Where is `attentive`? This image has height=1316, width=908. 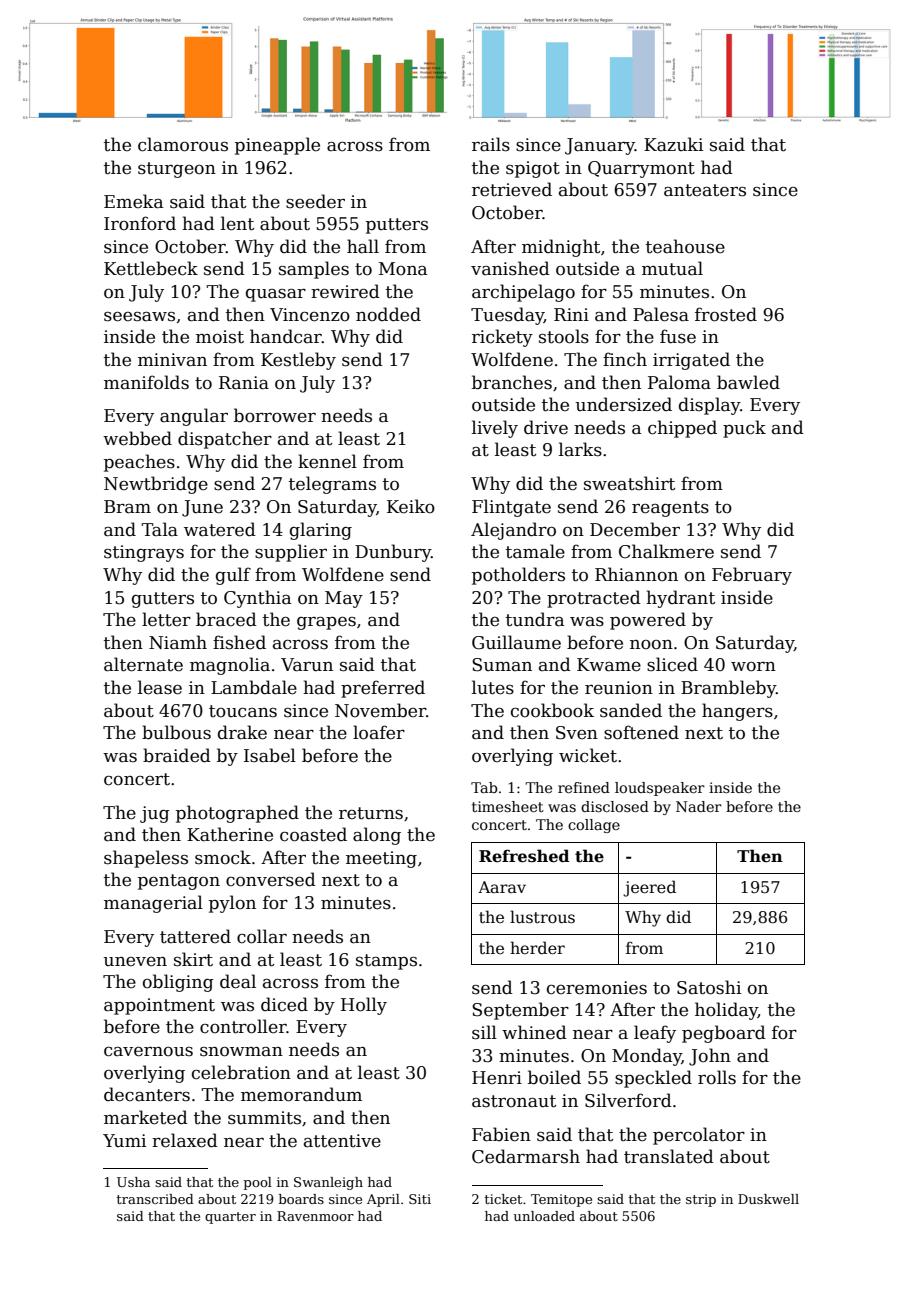
attentive is located at coordinates (342, 1141).
